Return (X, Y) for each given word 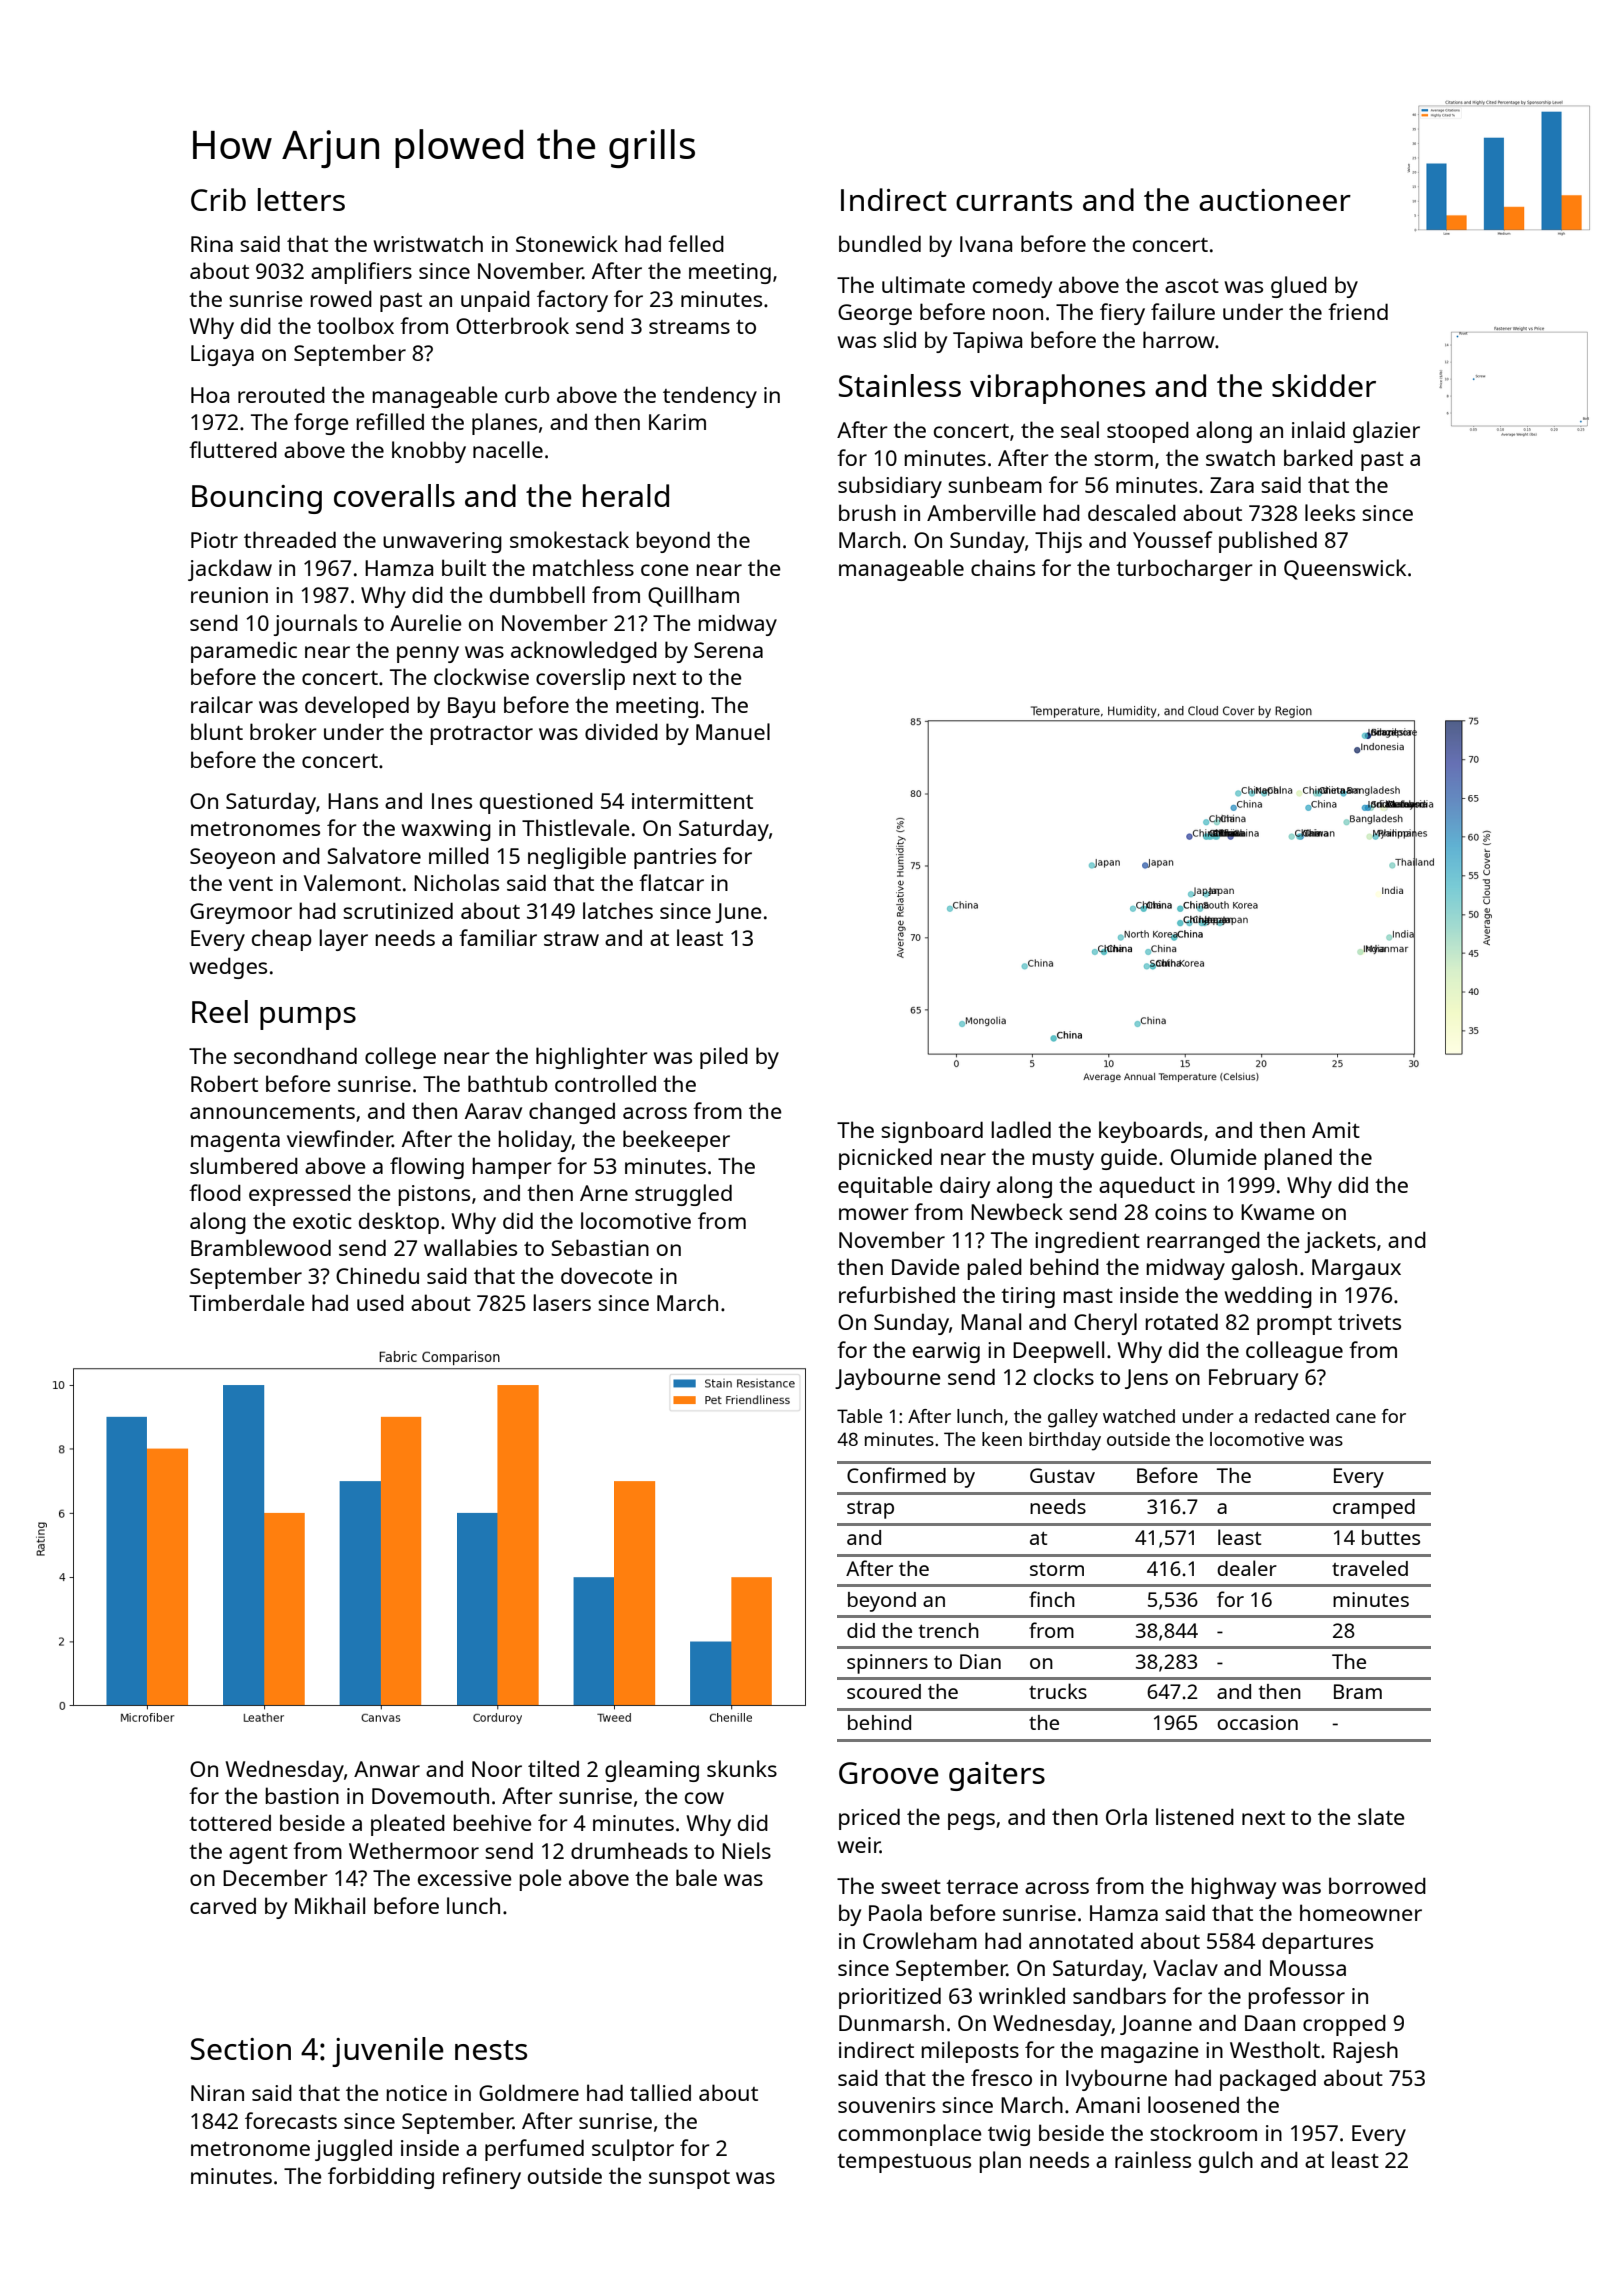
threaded (290, 539)
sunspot (689, 2179)
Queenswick (1345, 569)
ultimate (923, 284)
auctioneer (1275, 200)
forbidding (381, 2178)
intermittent (692, 801)
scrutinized (398, 910)
